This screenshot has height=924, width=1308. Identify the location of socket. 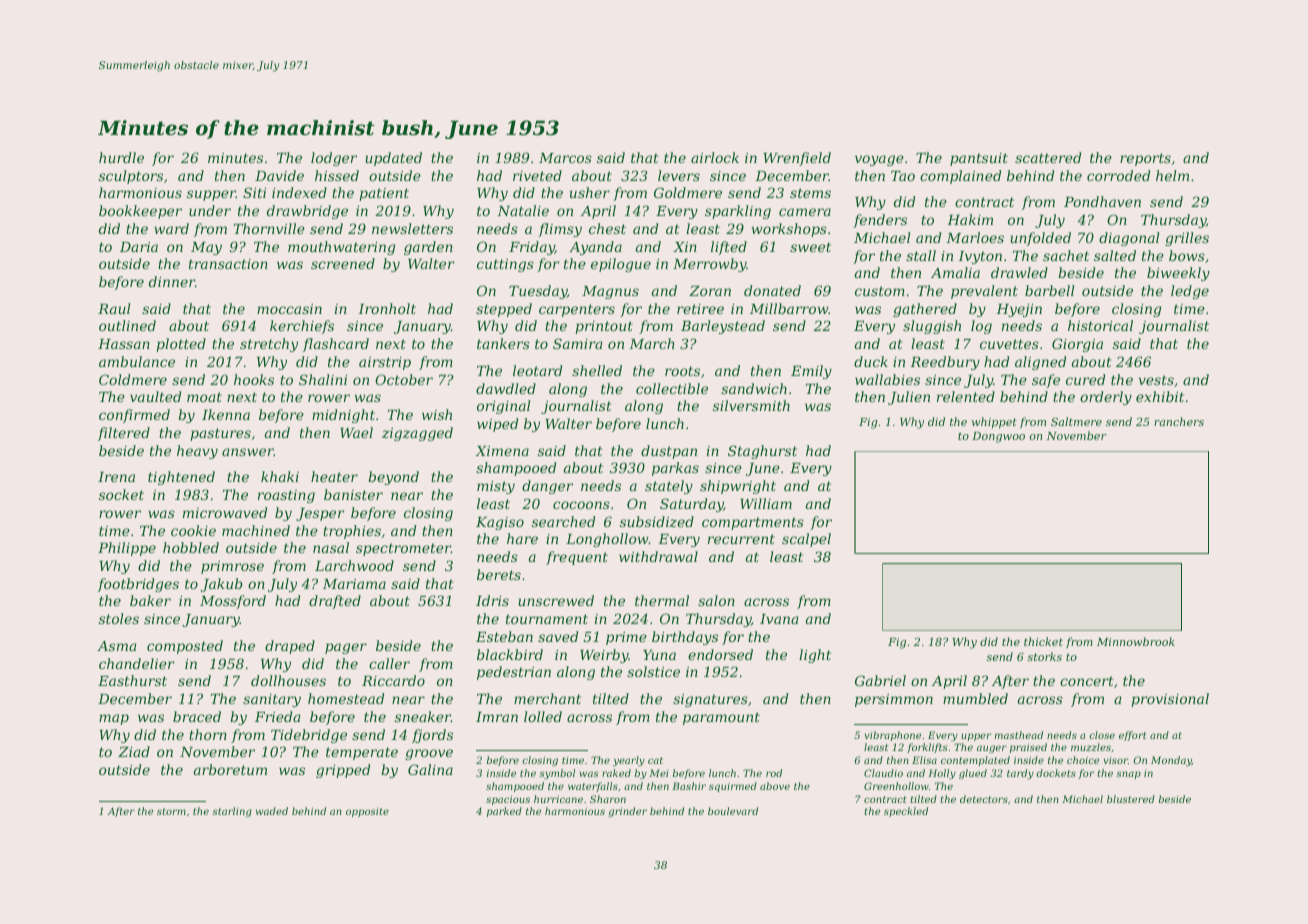
(121, 494).
